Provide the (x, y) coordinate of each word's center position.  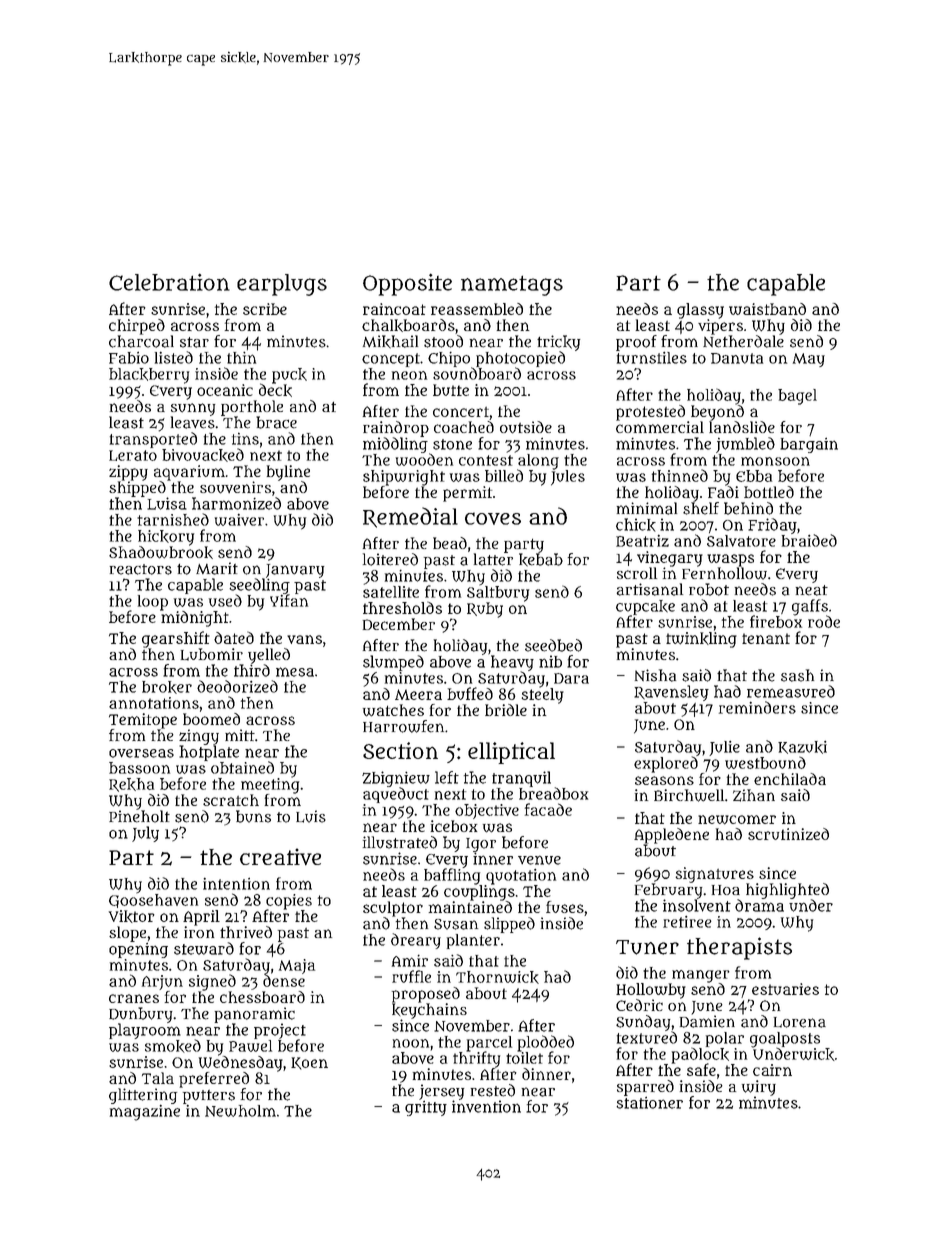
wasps (730, 560)
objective (487, 811)
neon (409, 375)
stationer (649, 1102)
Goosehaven (153, 901)
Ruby (485, 610)
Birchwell (689, 795)
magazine (145, 1113)
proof (636, 343)
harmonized (236, 503)
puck (289, 376)
